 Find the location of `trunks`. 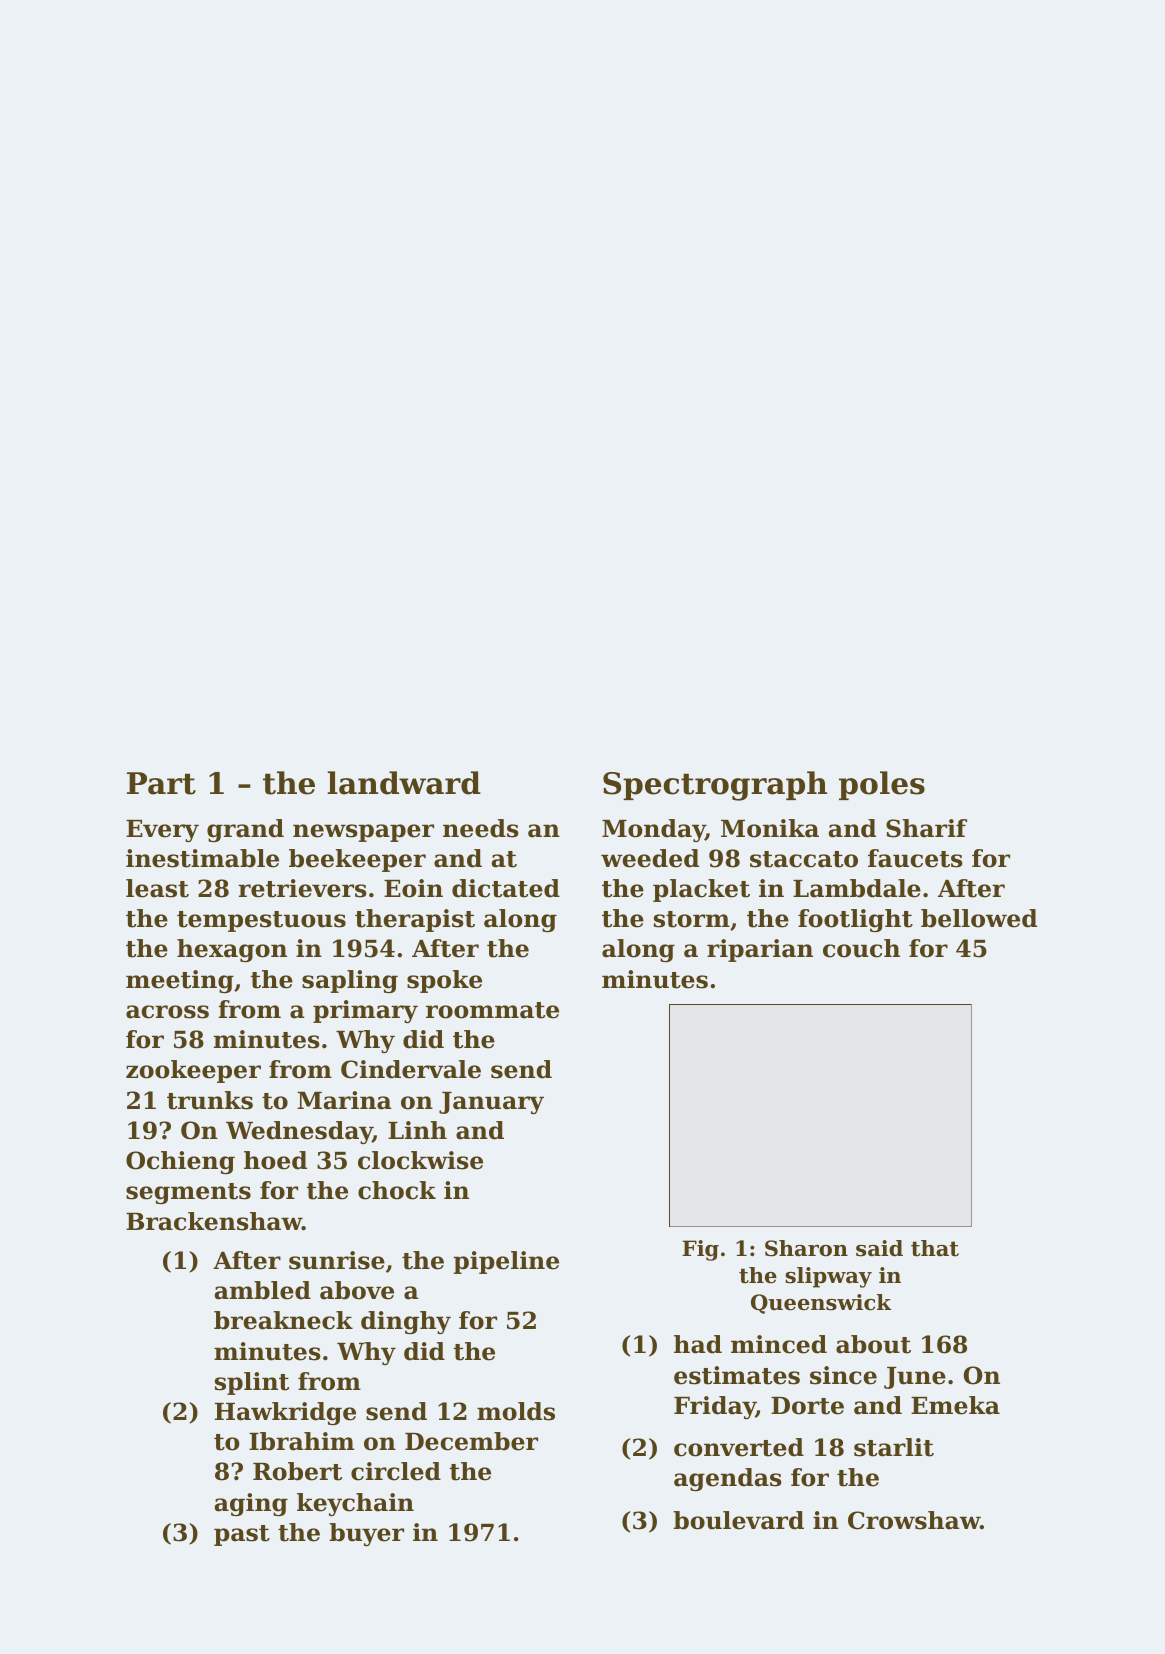

trunks is located at coordinates (210, 1100).
